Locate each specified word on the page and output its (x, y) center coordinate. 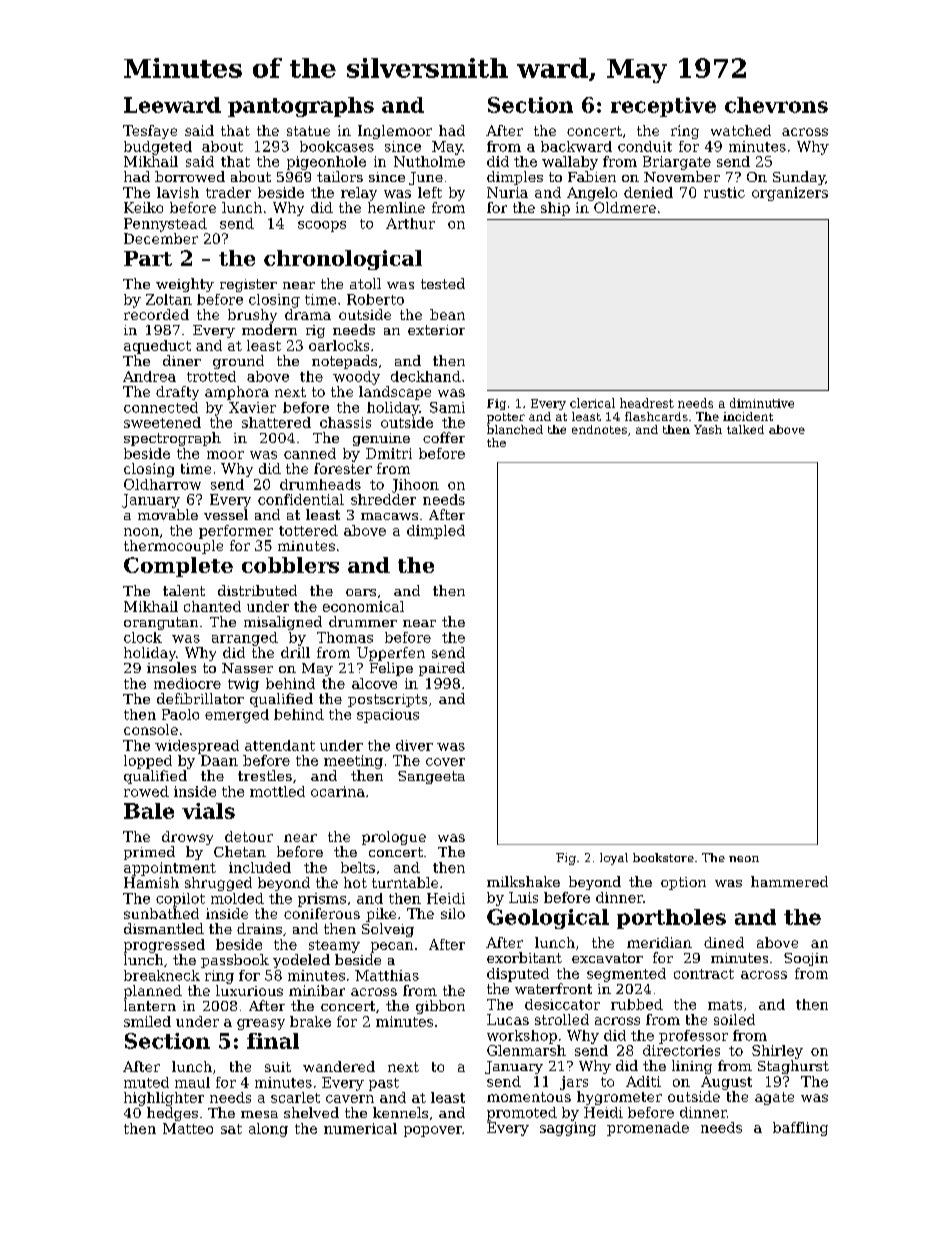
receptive (663, 107)
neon (744, 859)
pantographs (301, 107)
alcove (374, 683)
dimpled (436, 532)
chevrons (776, 105)
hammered (789, 881)
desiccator (562, 1004)
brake (310, 1021)
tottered (308, 530)
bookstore (663, 857)
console (151, 729)
